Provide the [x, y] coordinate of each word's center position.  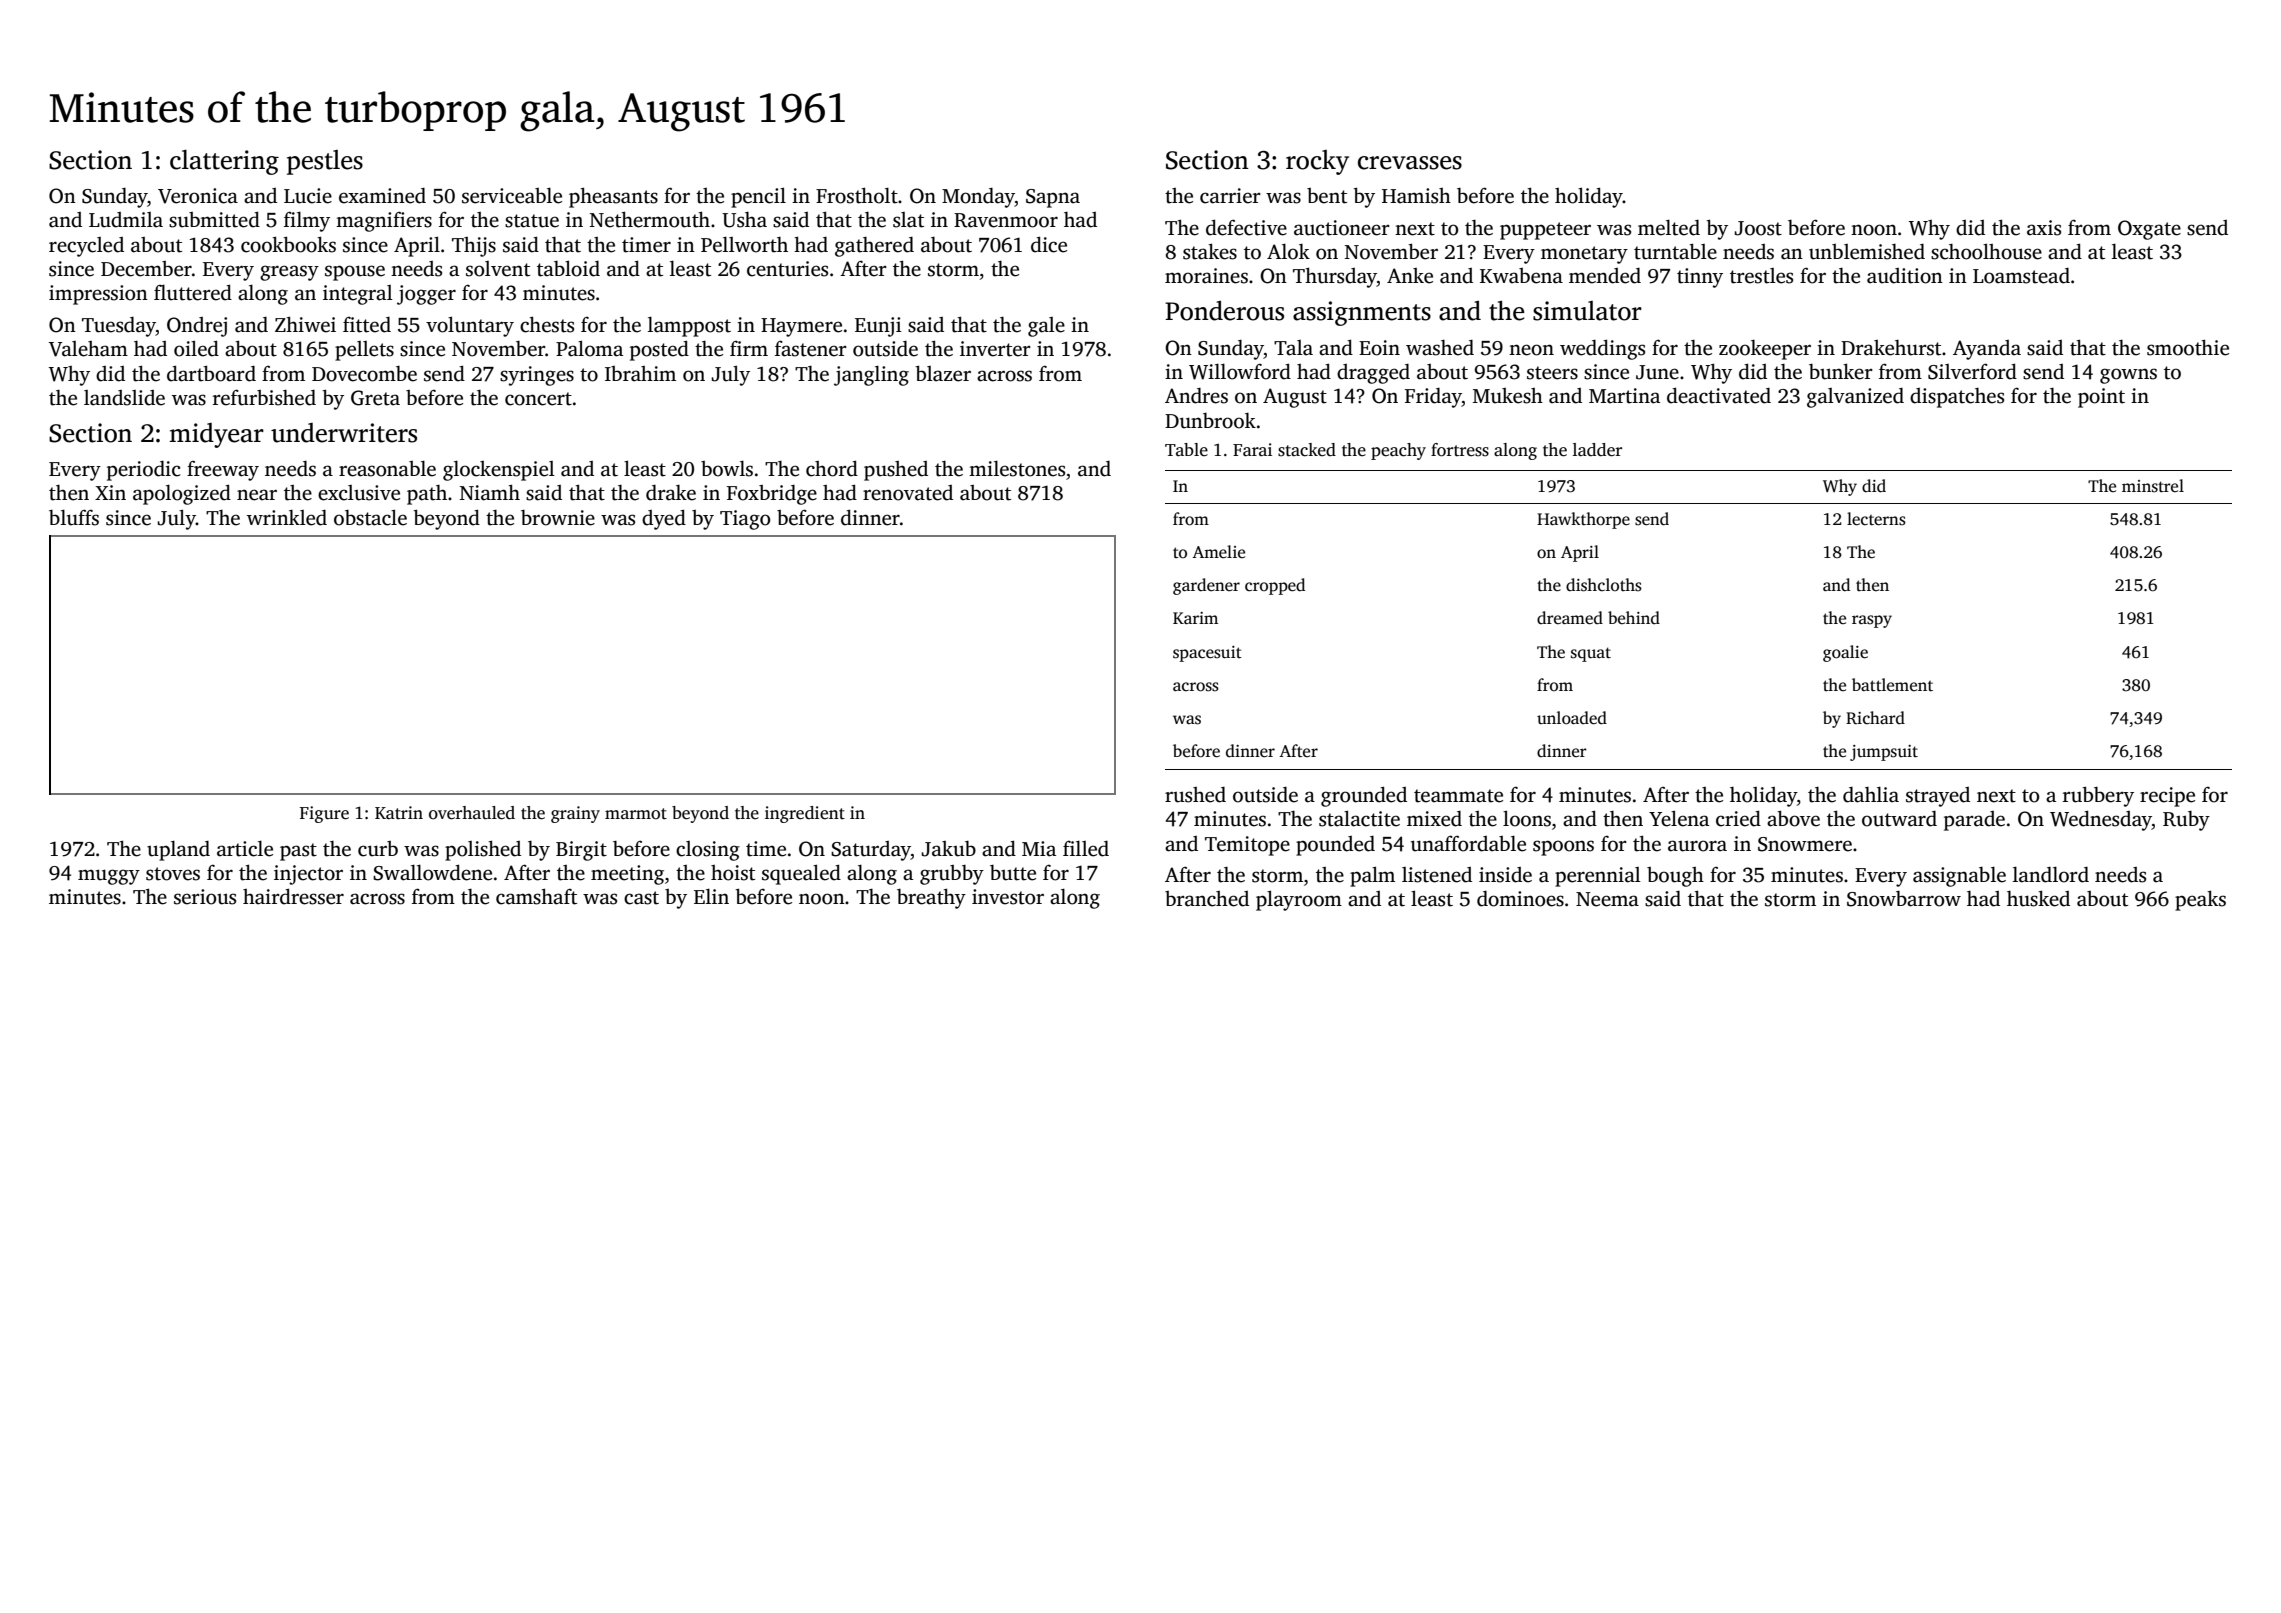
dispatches [1957, 398]
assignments [1362, 313]
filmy [307, 221]
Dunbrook [1210, 421]
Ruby [2186, 821]
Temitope [1247, 846]
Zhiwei [305, 324]
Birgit [581, 851]
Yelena [1679, 818]
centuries [787, 269]
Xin [110, 492]
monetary [1584, 255]
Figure [324, 814]
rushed [1195, 795]
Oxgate [2149, 230]
